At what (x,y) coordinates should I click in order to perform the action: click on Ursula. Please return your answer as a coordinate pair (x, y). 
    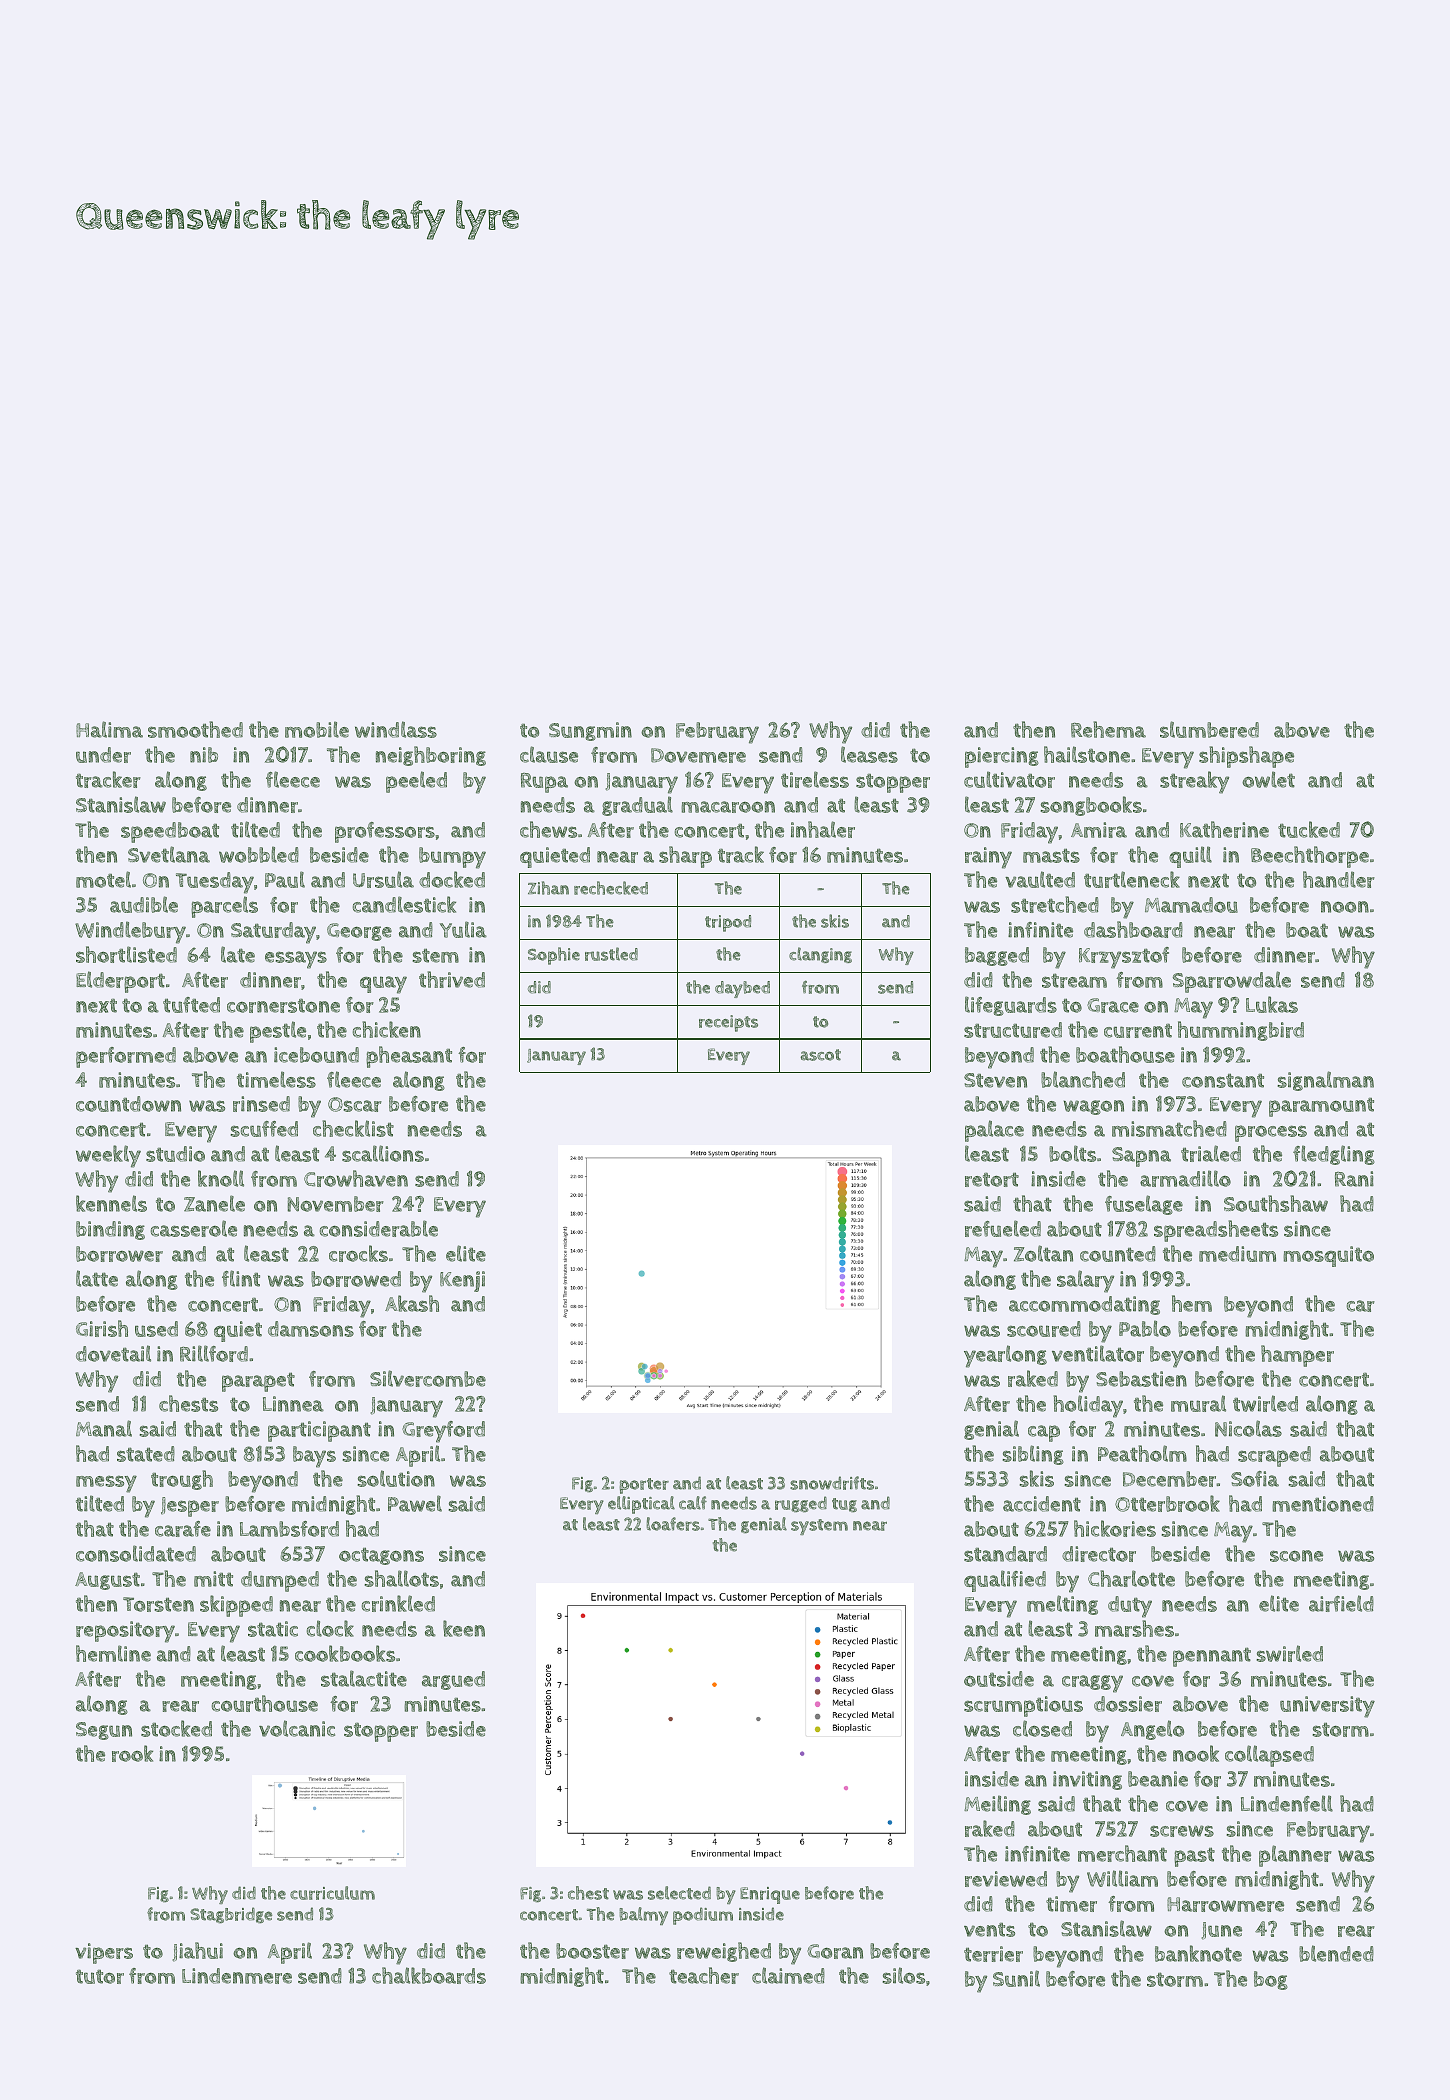
    Looking at the image, I should click on (383, 879).
